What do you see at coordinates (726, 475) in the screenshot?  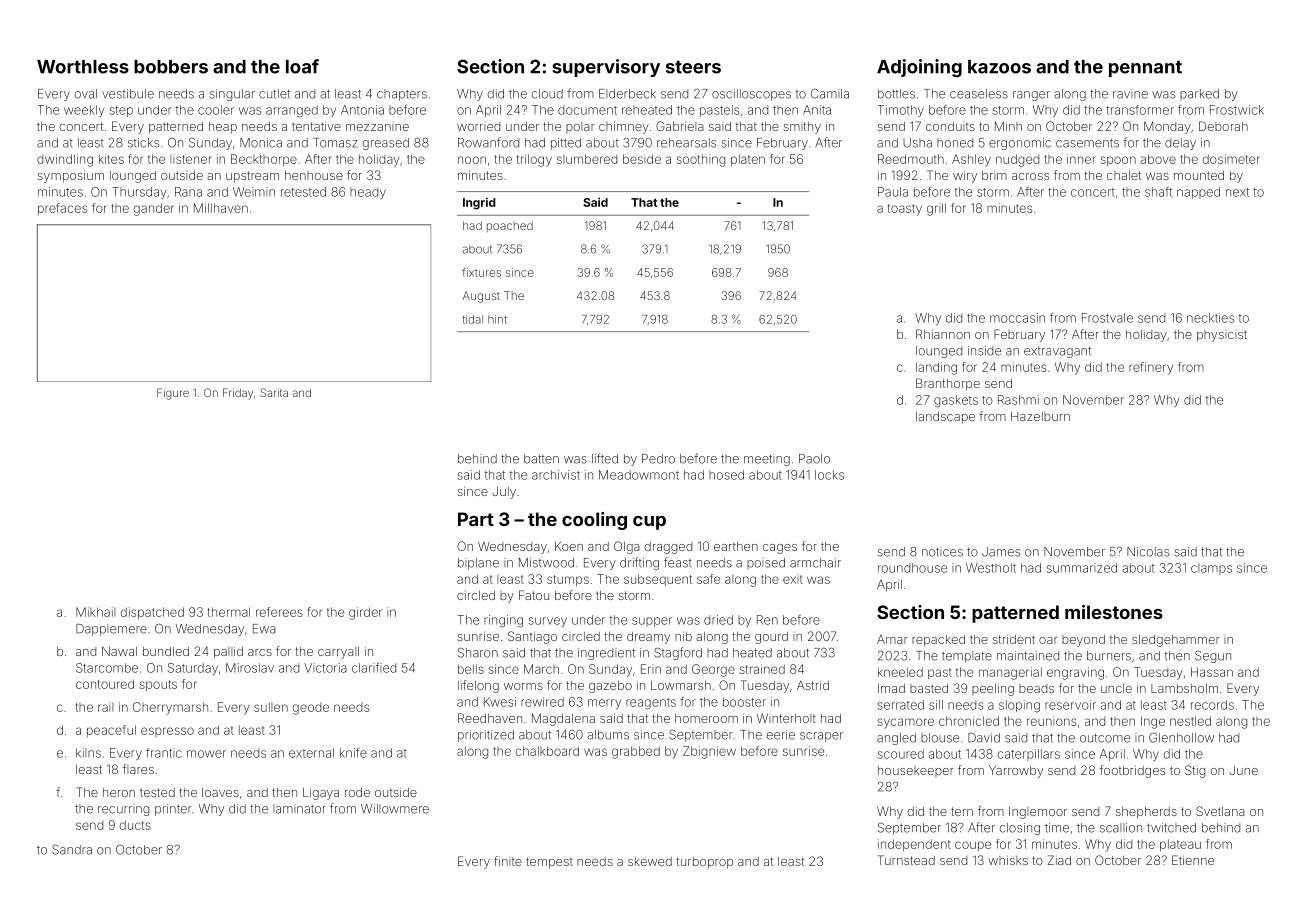 I see `hosed` at bounding box center [726, 475].
